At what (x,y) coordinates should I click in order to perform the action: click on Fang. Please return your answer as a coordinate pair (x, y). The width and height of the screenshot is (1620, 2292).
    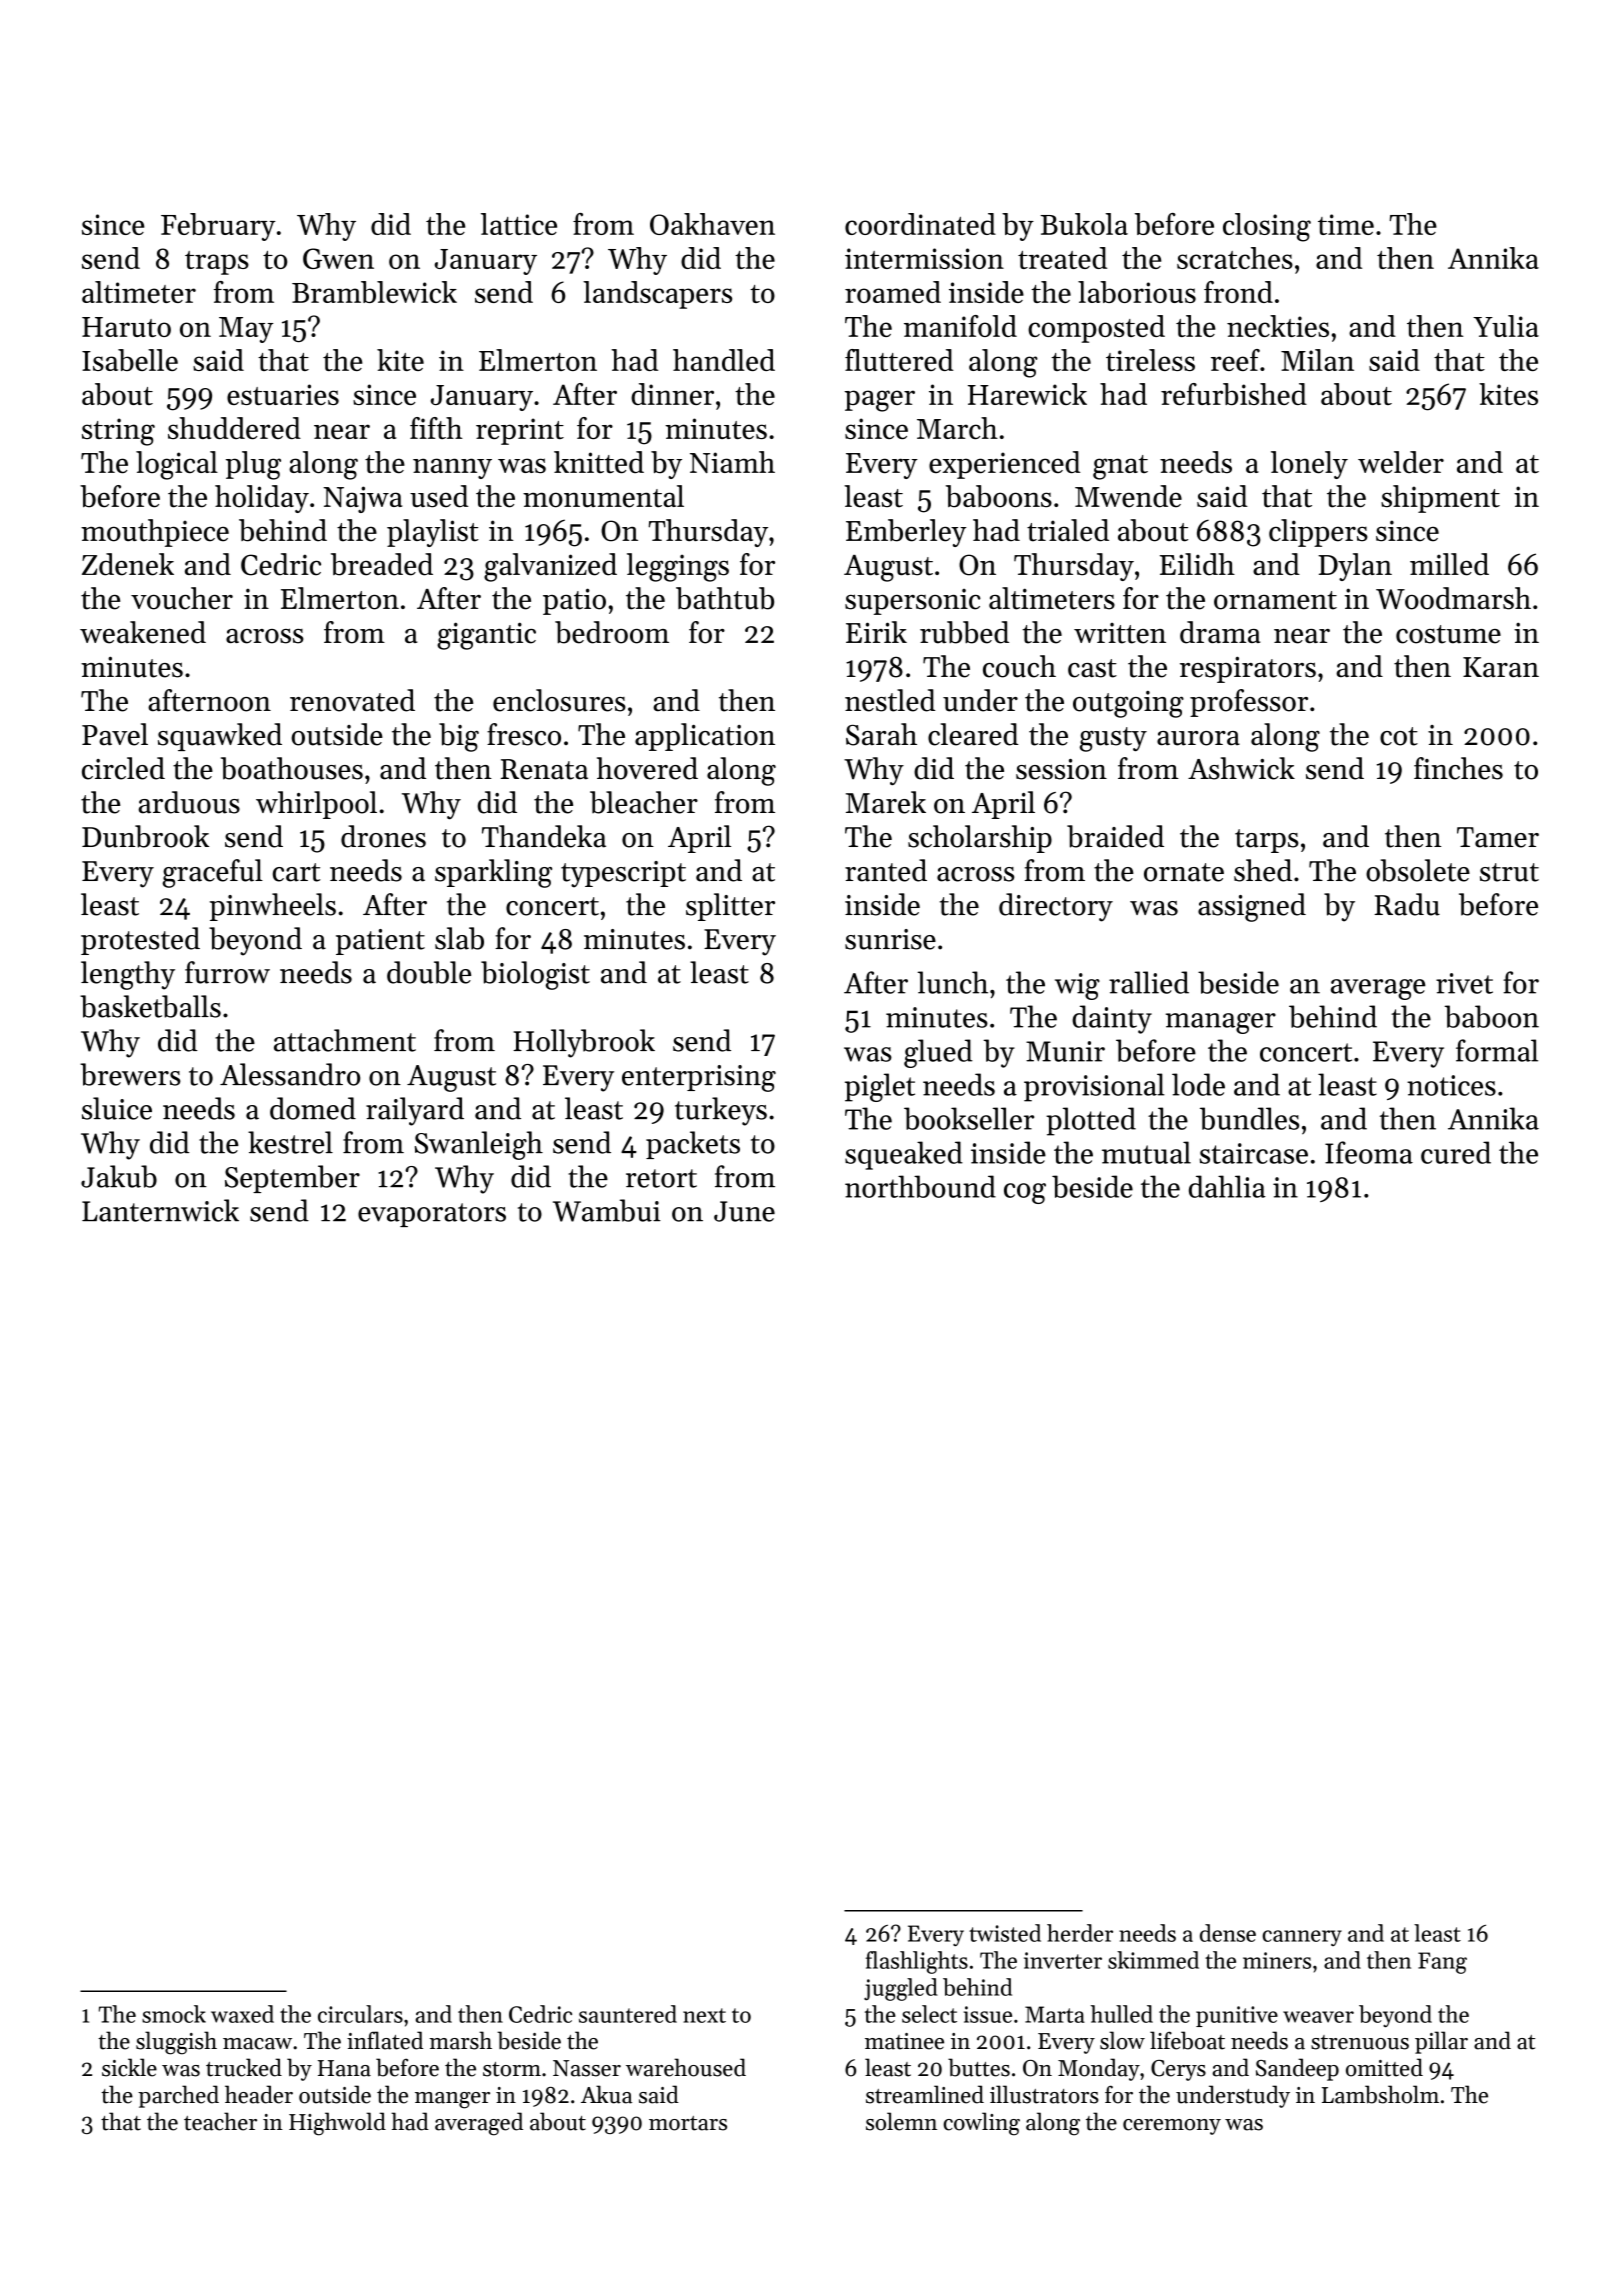
    Looking at the image, I should click on (1442, 1963).
